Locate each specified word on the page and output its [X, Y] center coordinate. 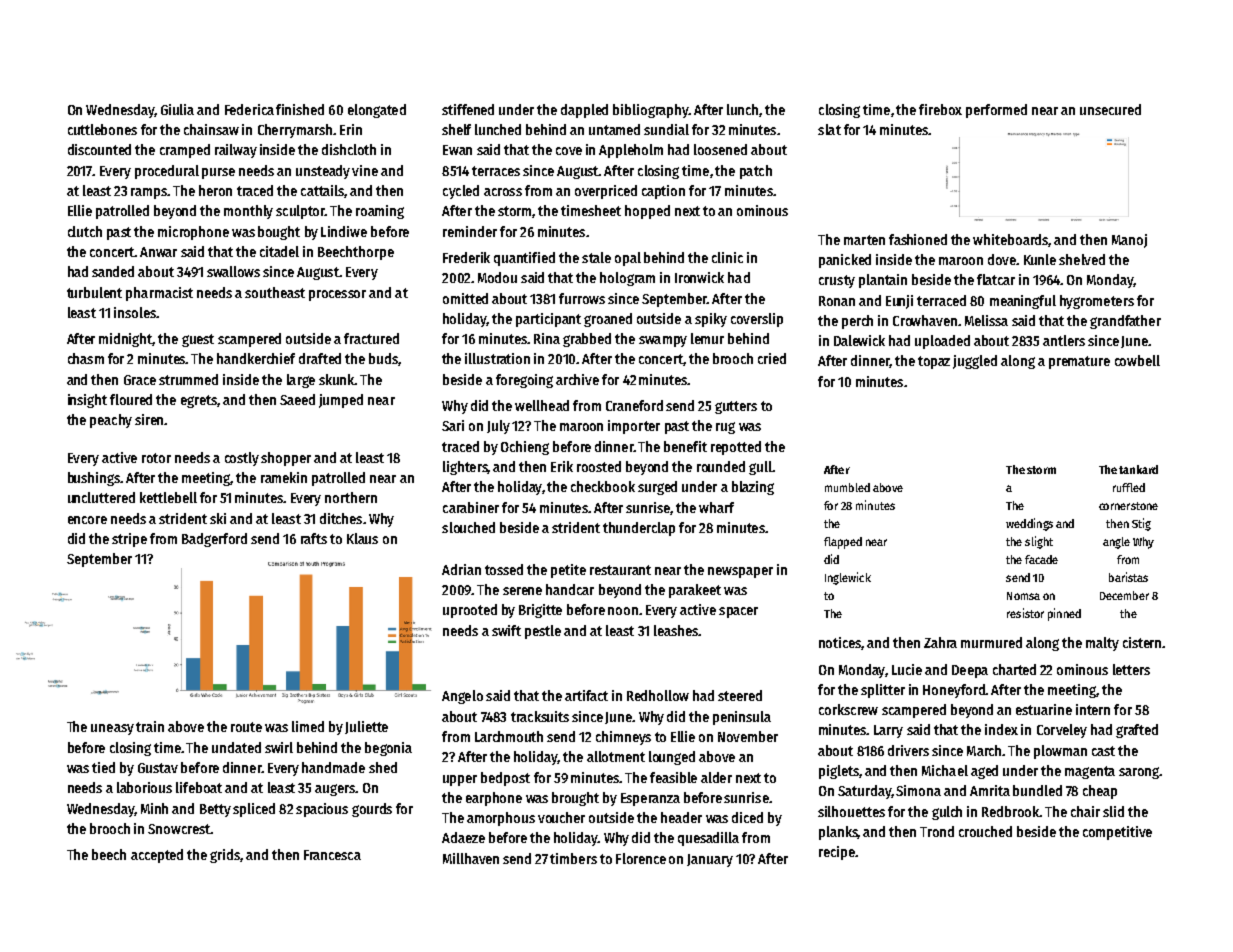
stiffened [468, 109]
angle [1116, 543]
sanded [113, 271]
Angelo [462, 697]
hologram [627, 279]
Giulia [177, 109]
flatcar [996, 279]
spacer [738, 612]
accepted [157, 856]
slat [829, 129]
